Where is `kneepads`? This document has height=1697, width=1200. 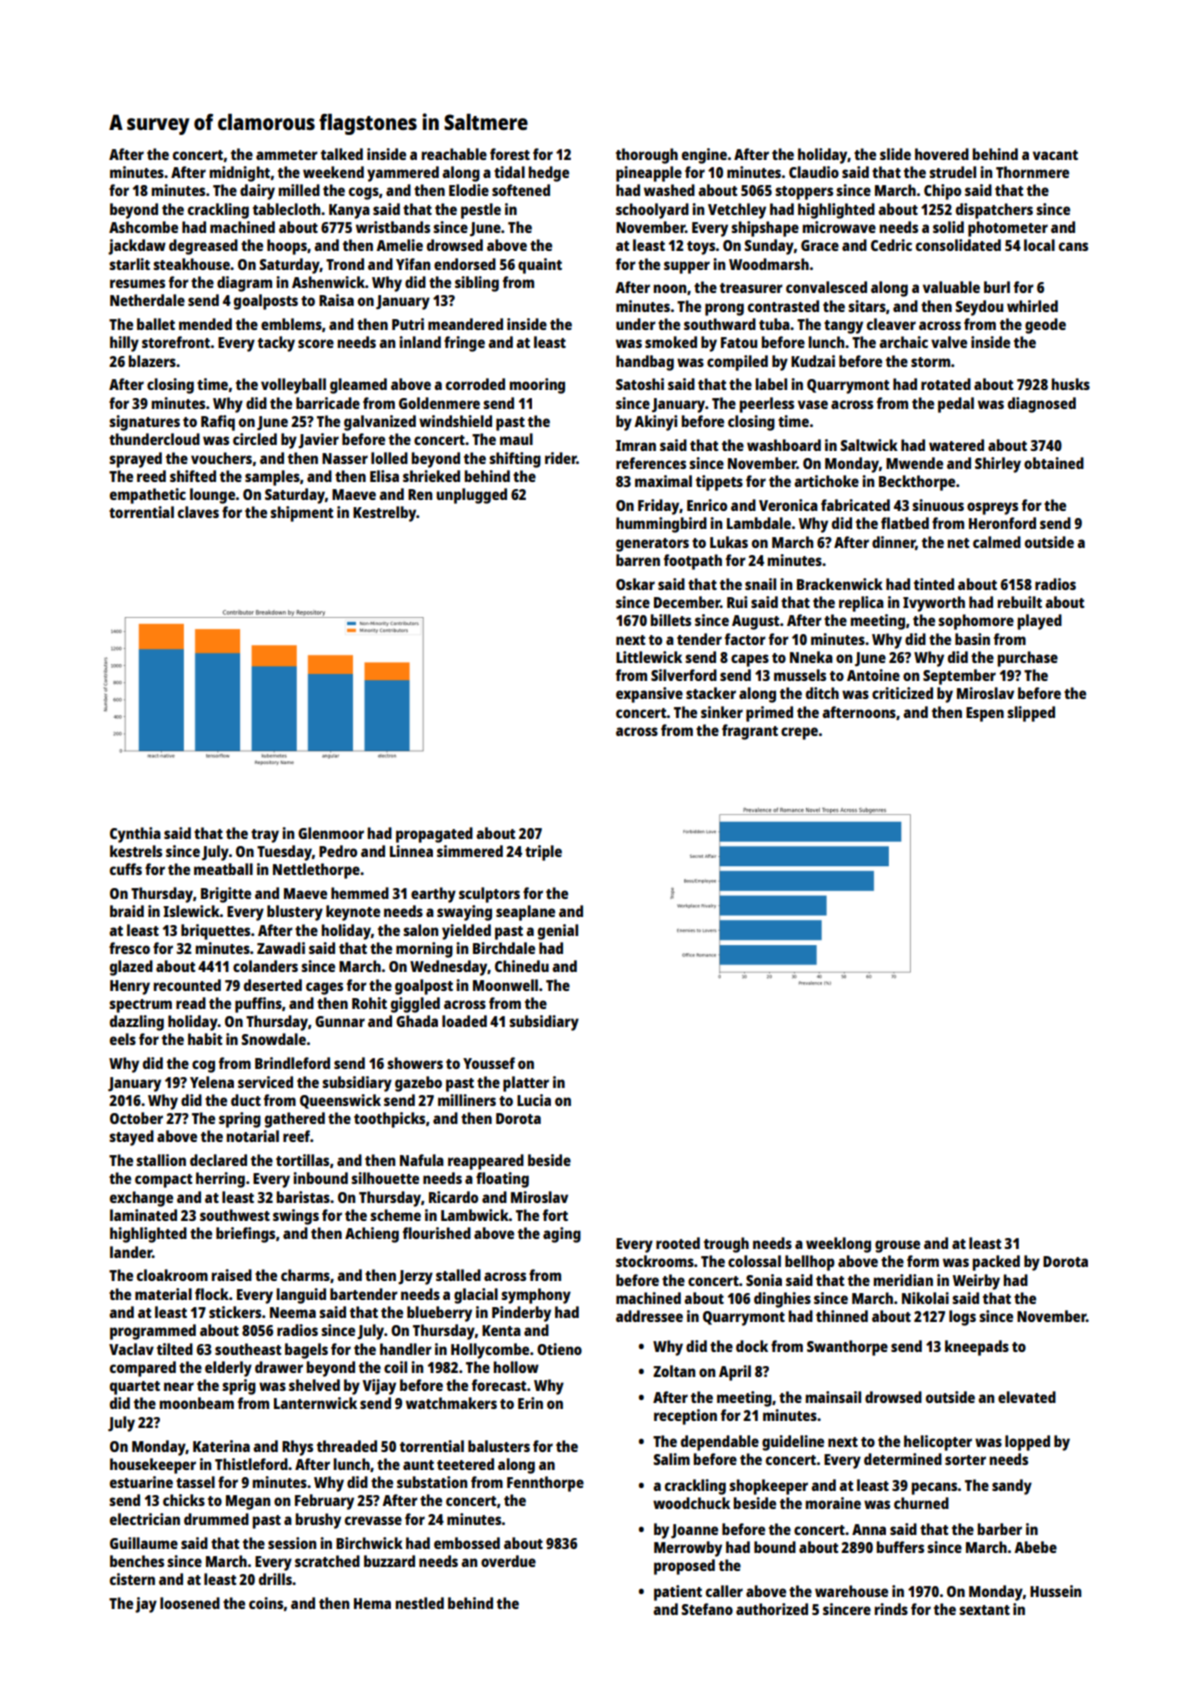 kneepads is located at coordinates (977, 1348).
